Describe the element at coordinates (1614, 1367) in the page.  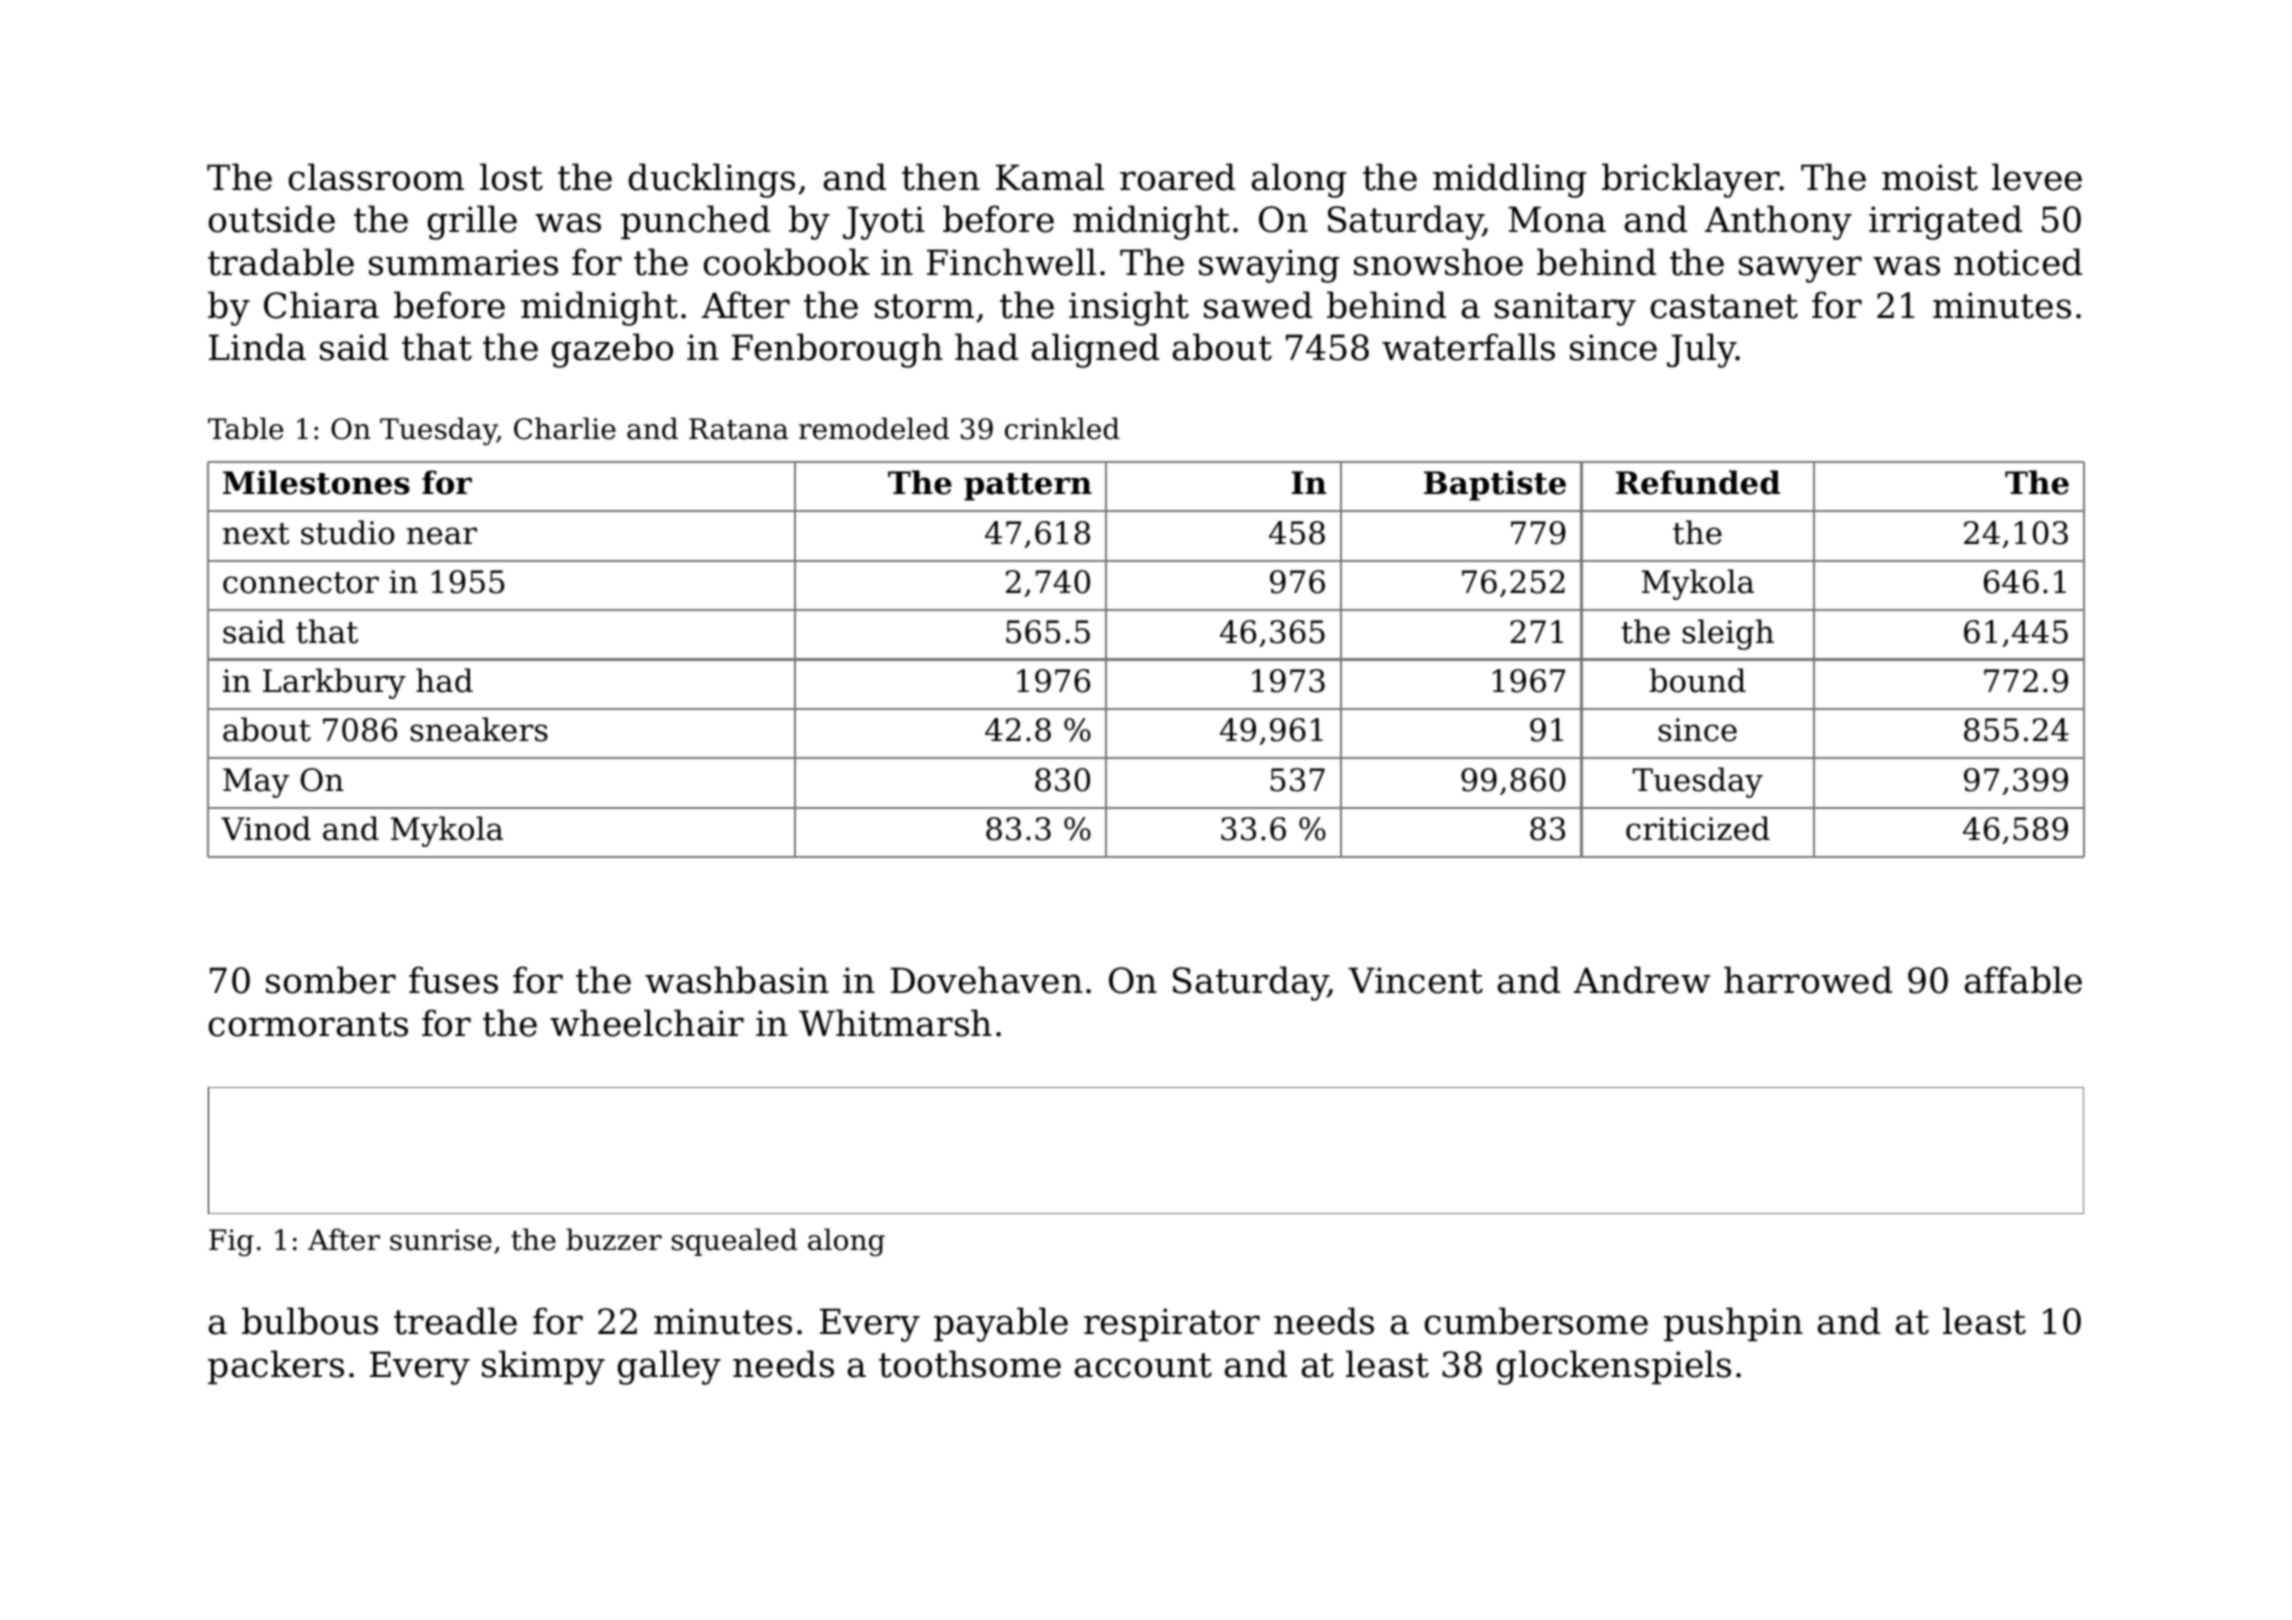
I see `glockenspiels` at that location.
